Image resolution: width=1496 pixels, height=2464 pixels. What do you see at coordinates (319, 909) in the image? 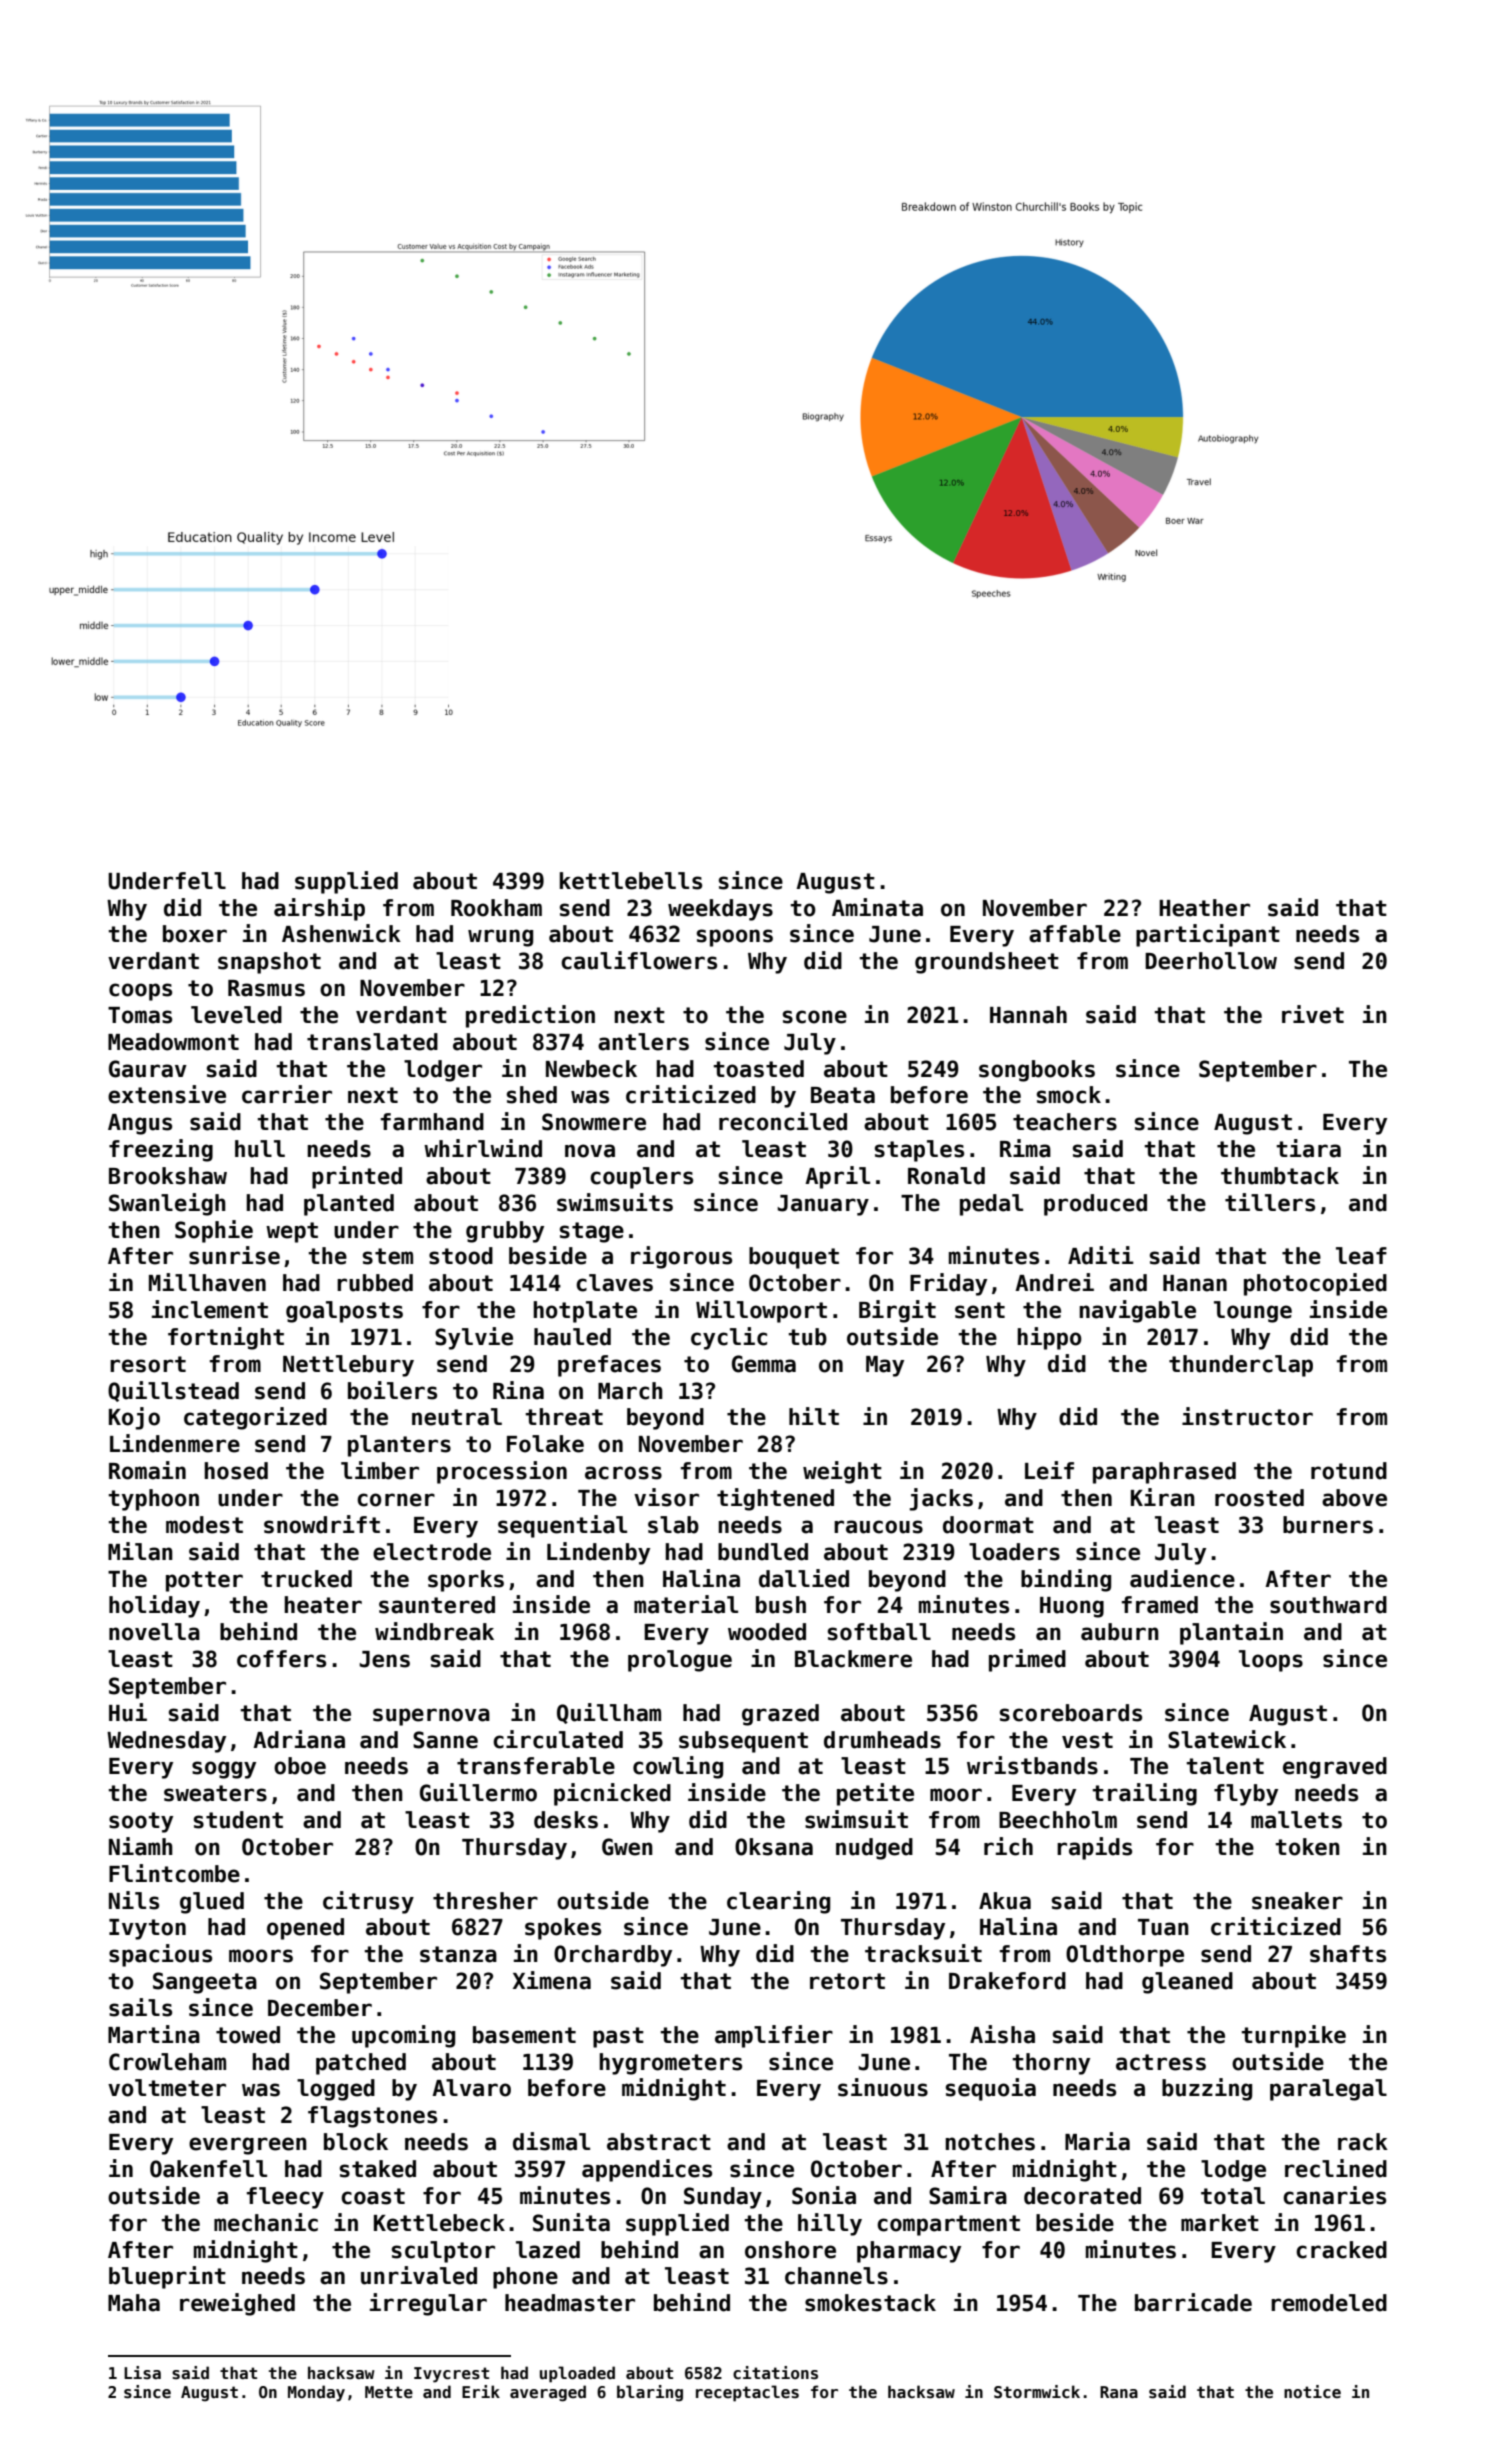
I see `airship` at bounding box center [319, 909].
